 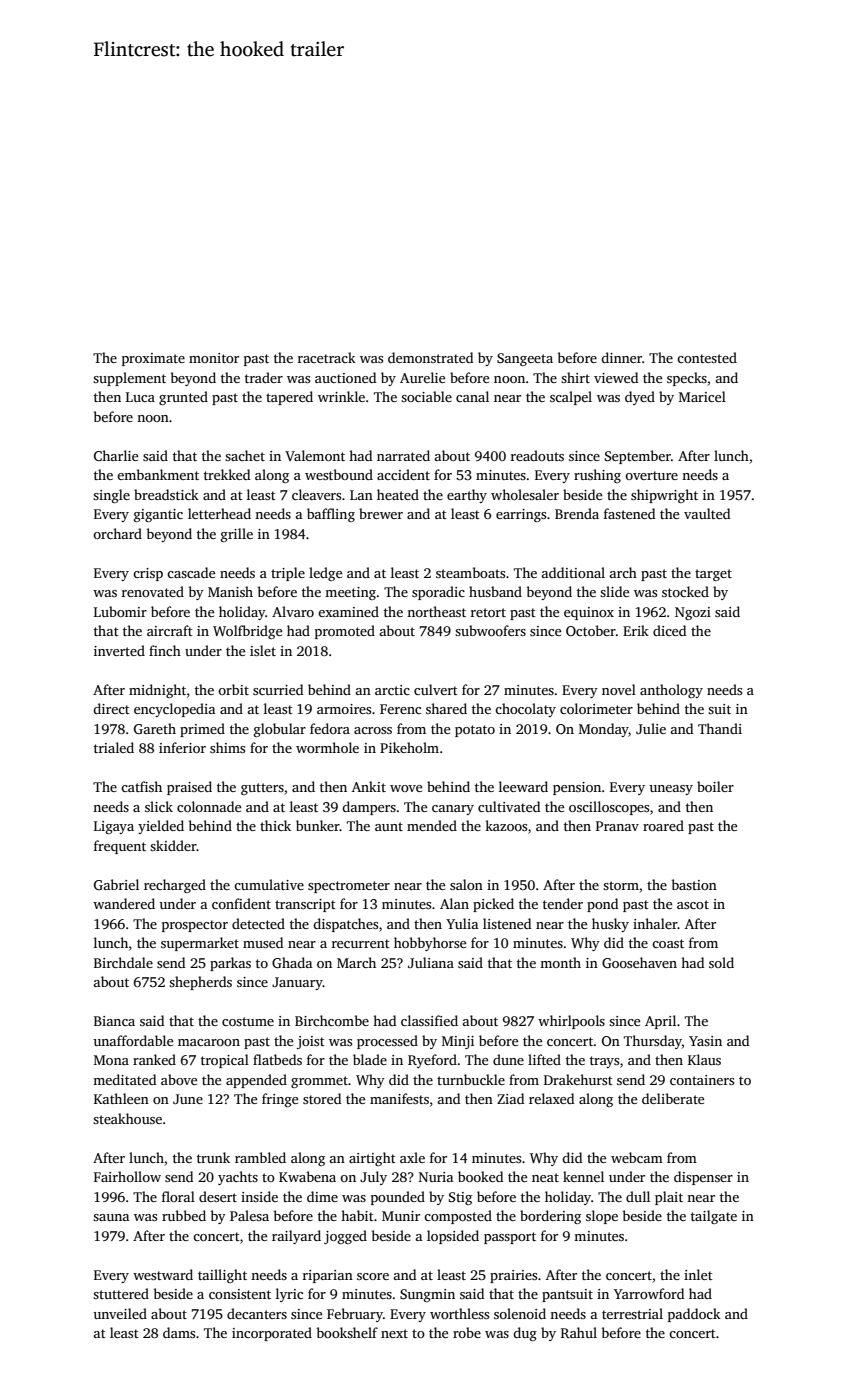 What do you see at coordinates (525, 359) in the page?
I see `Sangeeta` at bounding box center [525, 359].
